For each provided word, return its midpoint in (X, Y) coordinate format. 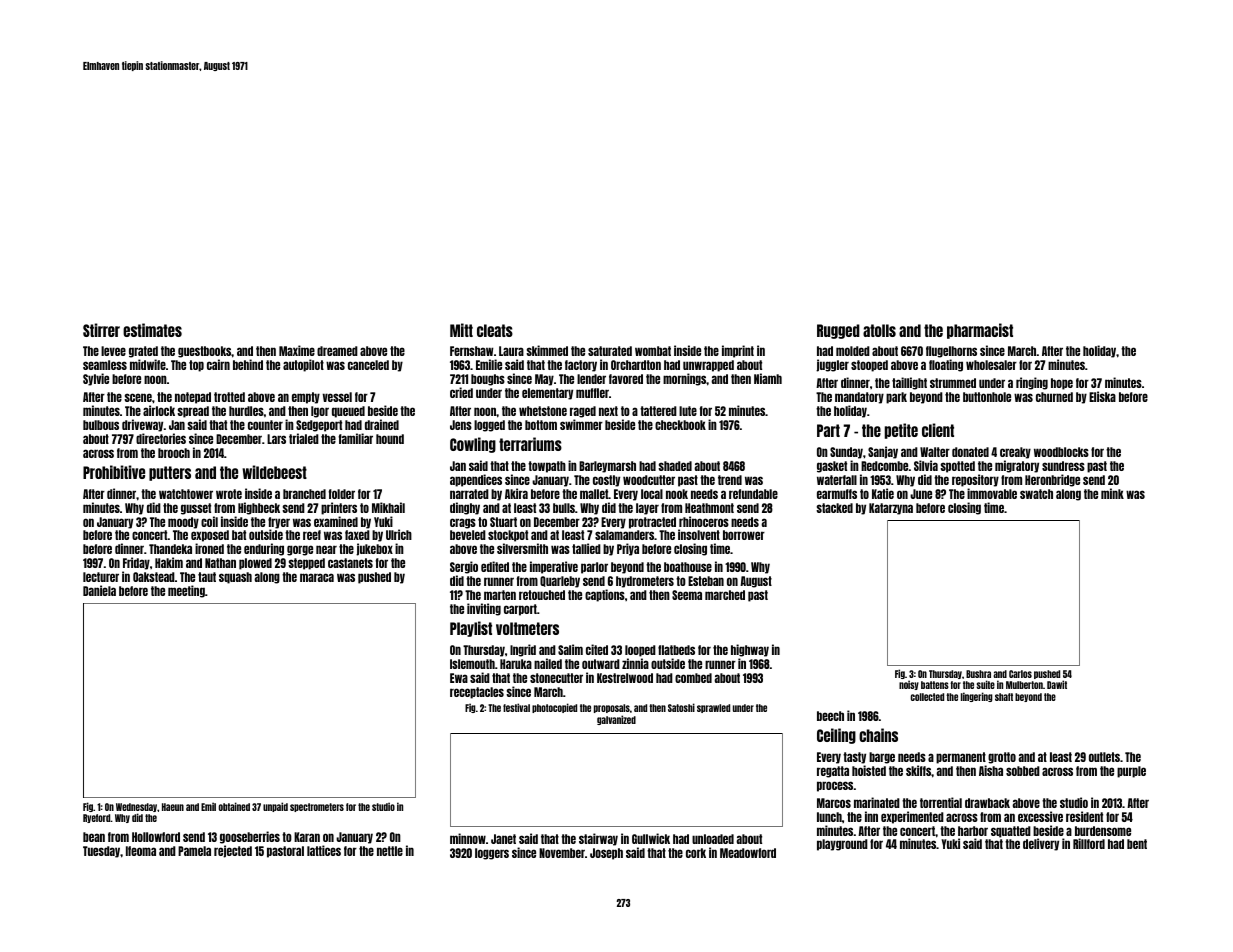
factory (581, 366)
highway (750, 650)
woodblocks (1061, 452)
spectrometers (317, 807)
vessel (337, 397)
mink (1112, 493)
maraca (317, 577)
